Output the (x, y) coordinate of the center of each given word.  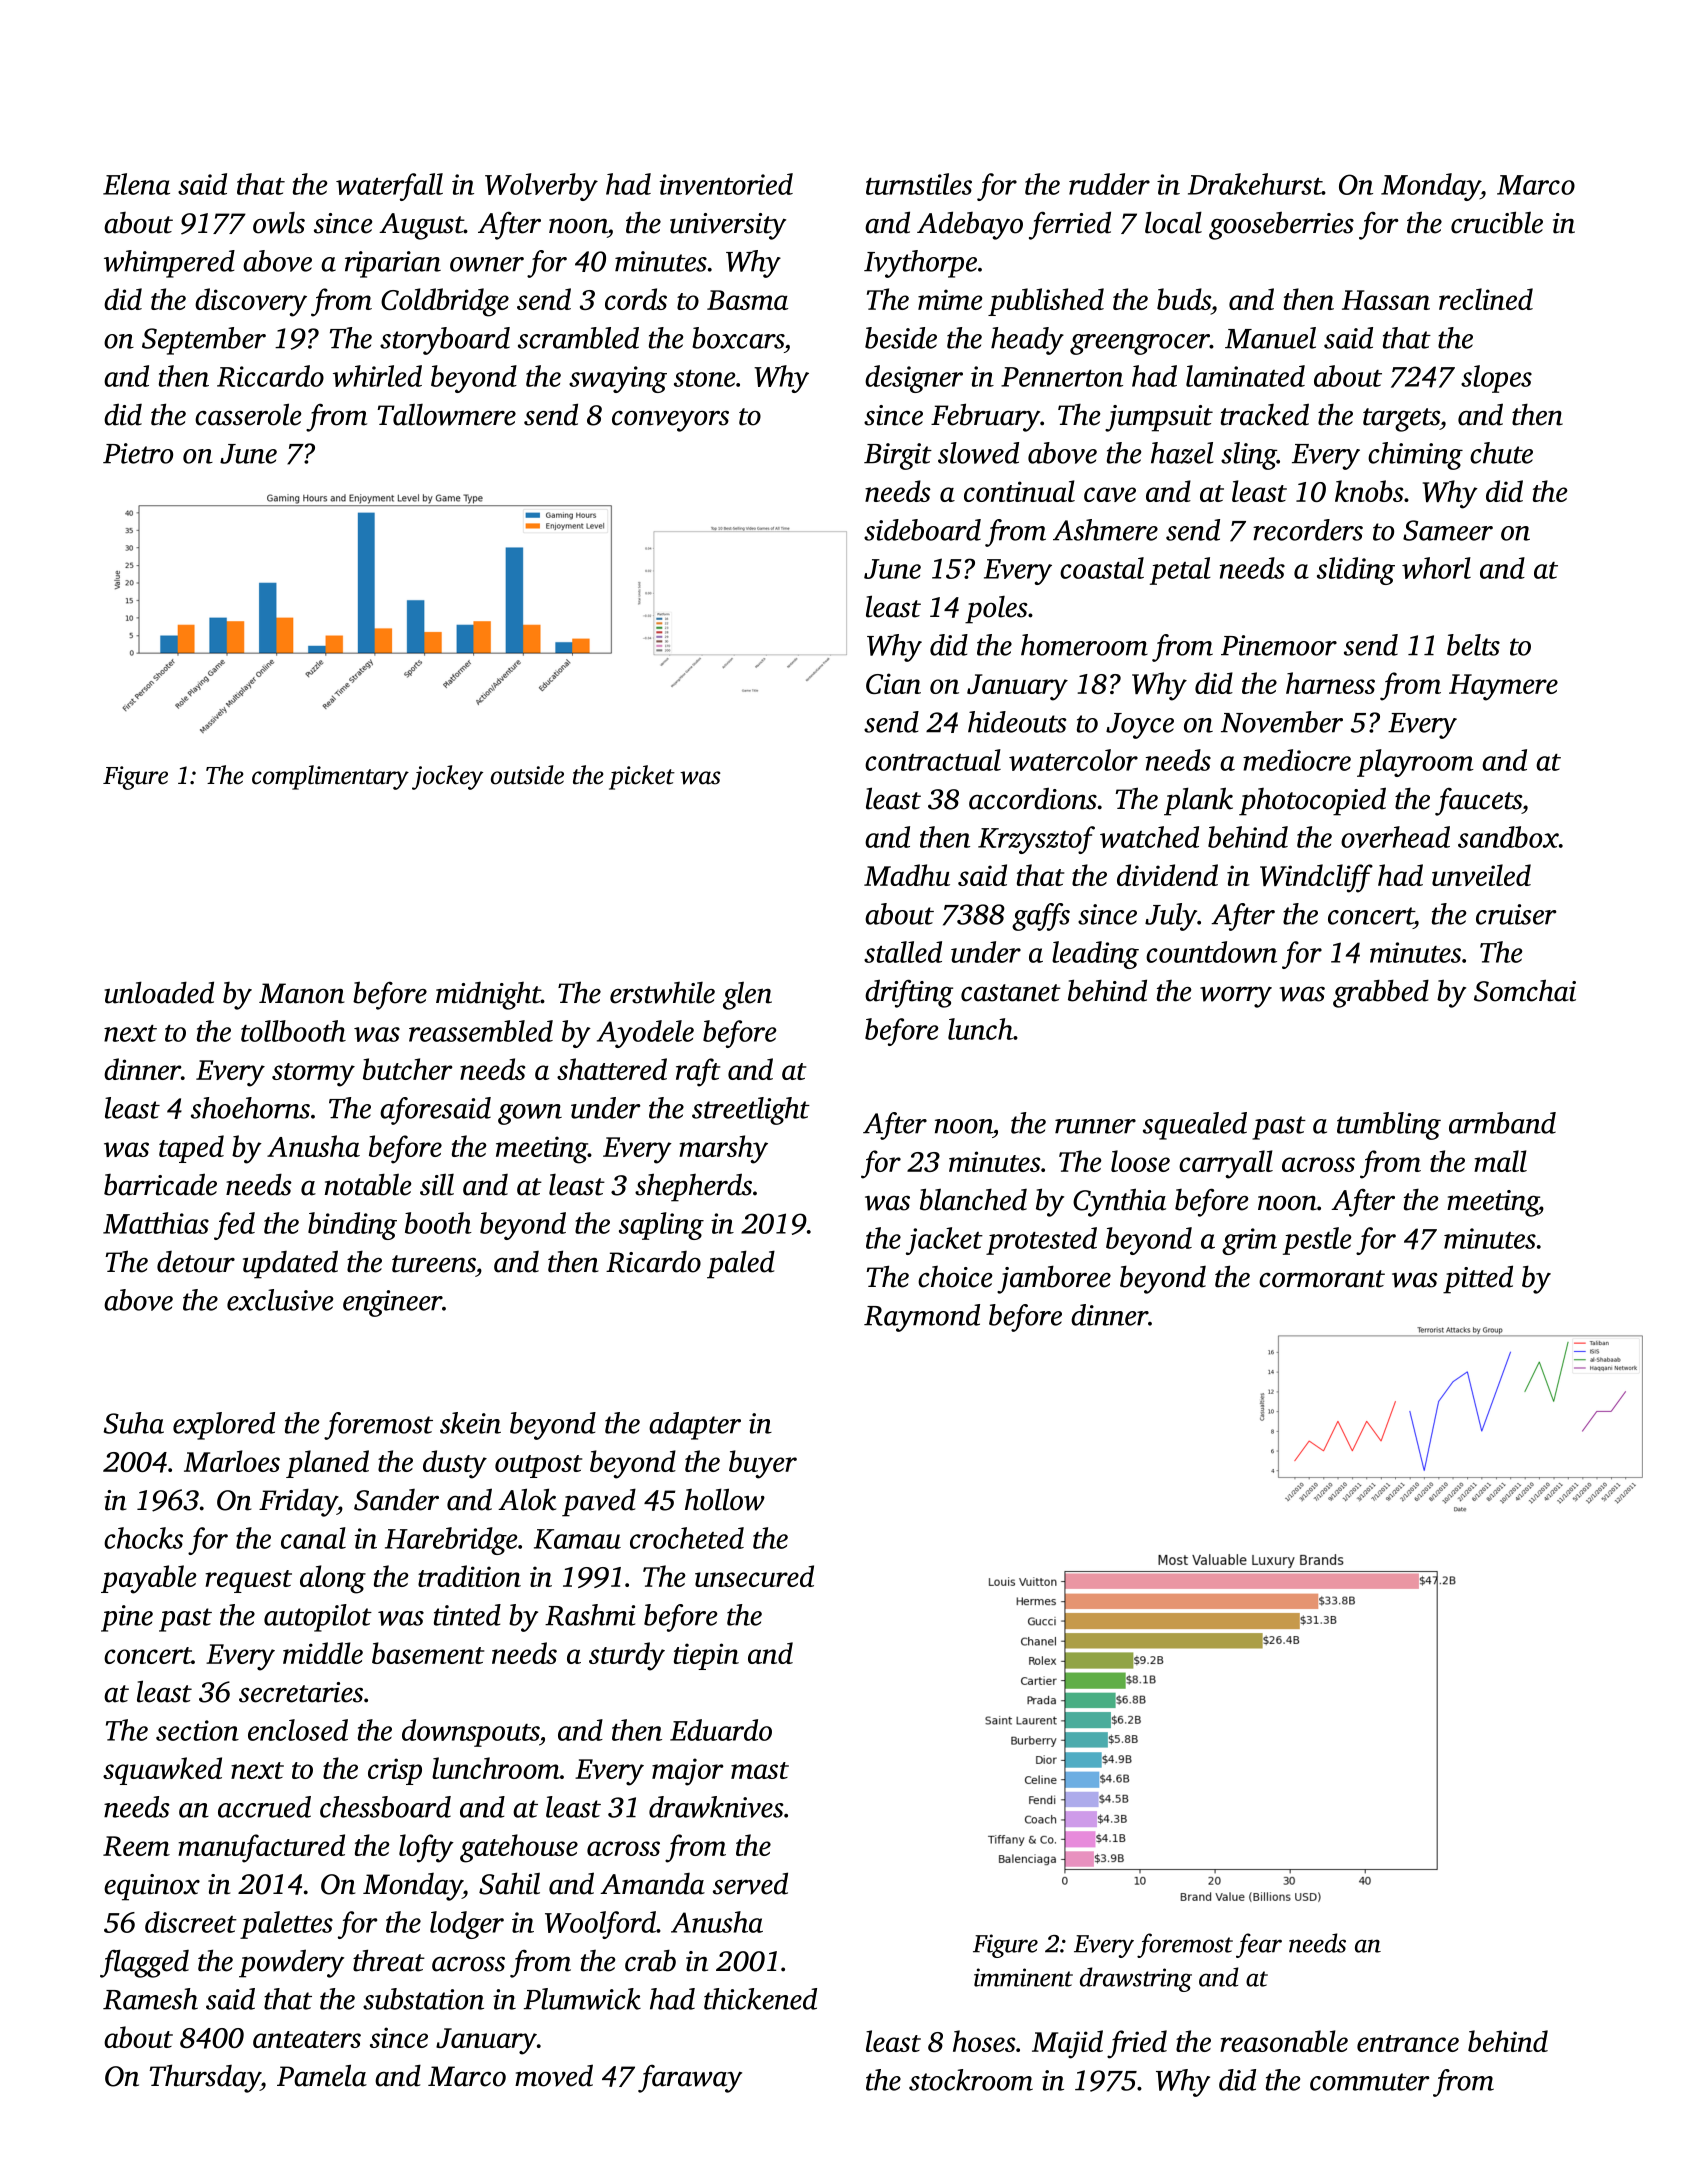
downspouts (470, 1733)
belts (1473, 645)
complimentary (330, 777)
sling (1249, 456)
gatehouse (519, 1848)
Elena (136, 184)
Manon (301, 993)
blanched (973, 1199)
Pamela (322, 2075)
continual (1019, 491)
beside (901, 338)
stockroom (971, 2080)
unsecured (754, 1576)
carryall (1226, 1164)
